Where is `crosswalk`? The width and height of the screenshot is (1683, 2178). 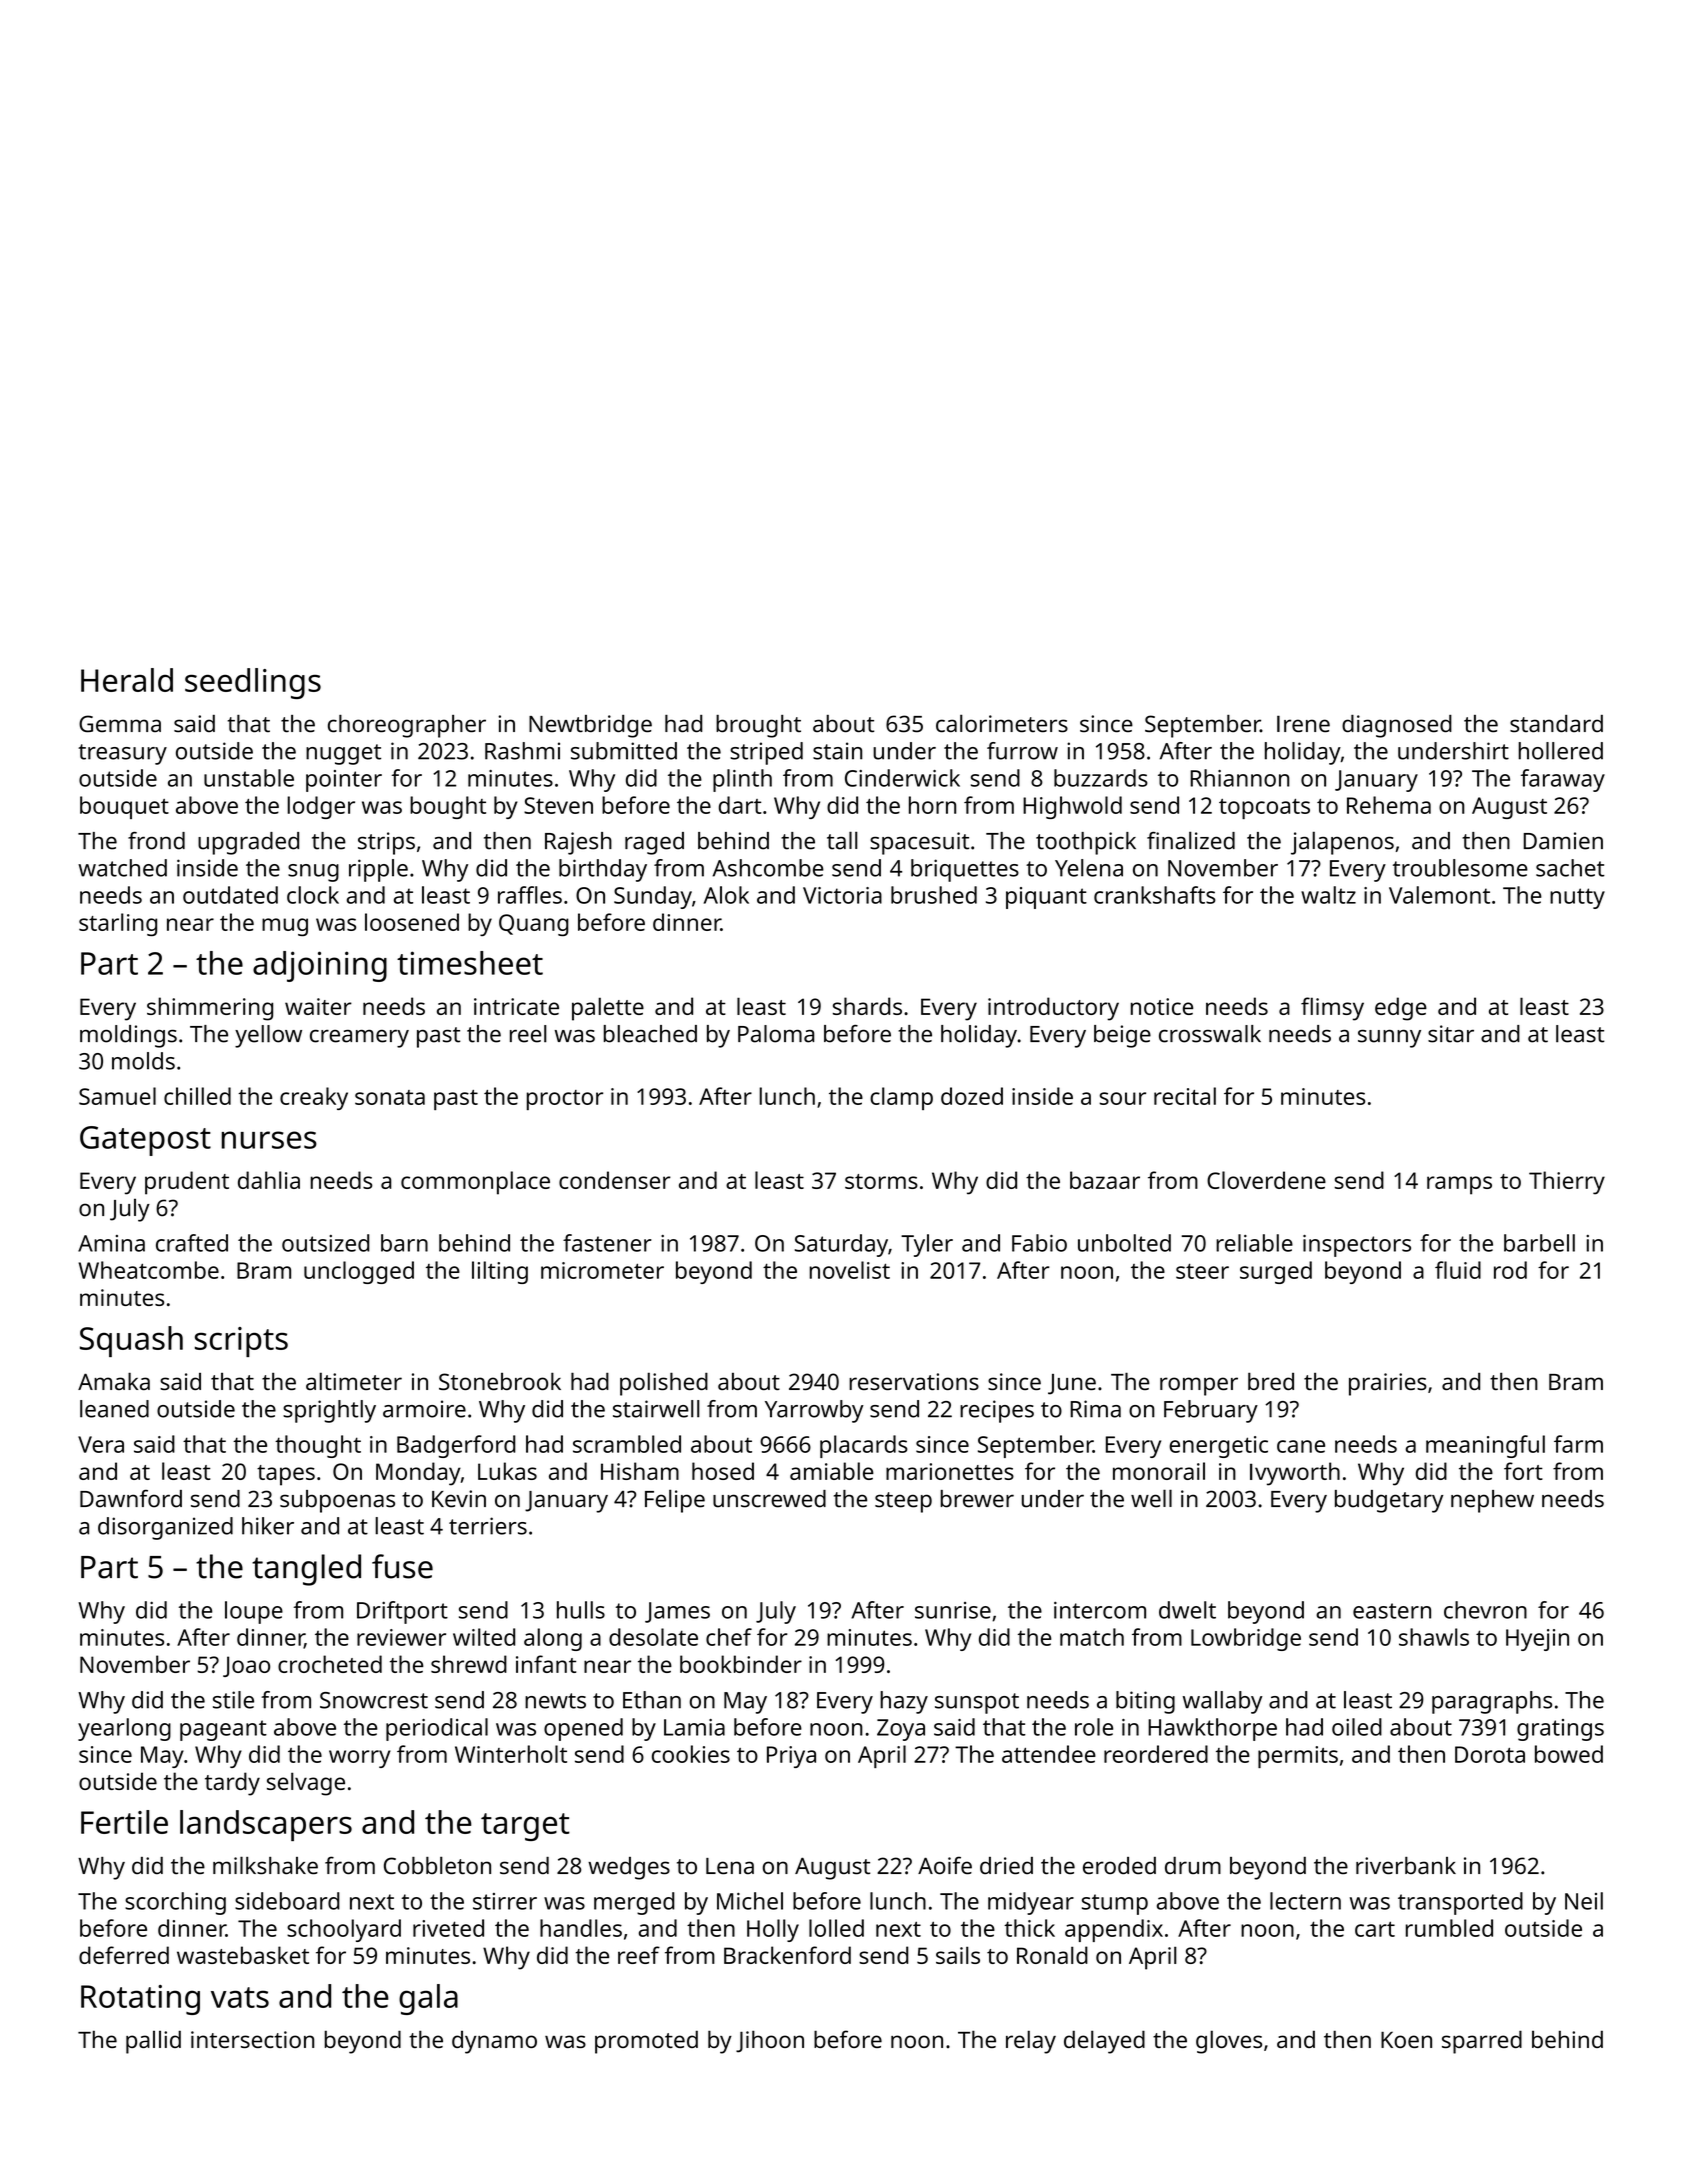
crosswalk is located at coordinates (1210, 1034).
